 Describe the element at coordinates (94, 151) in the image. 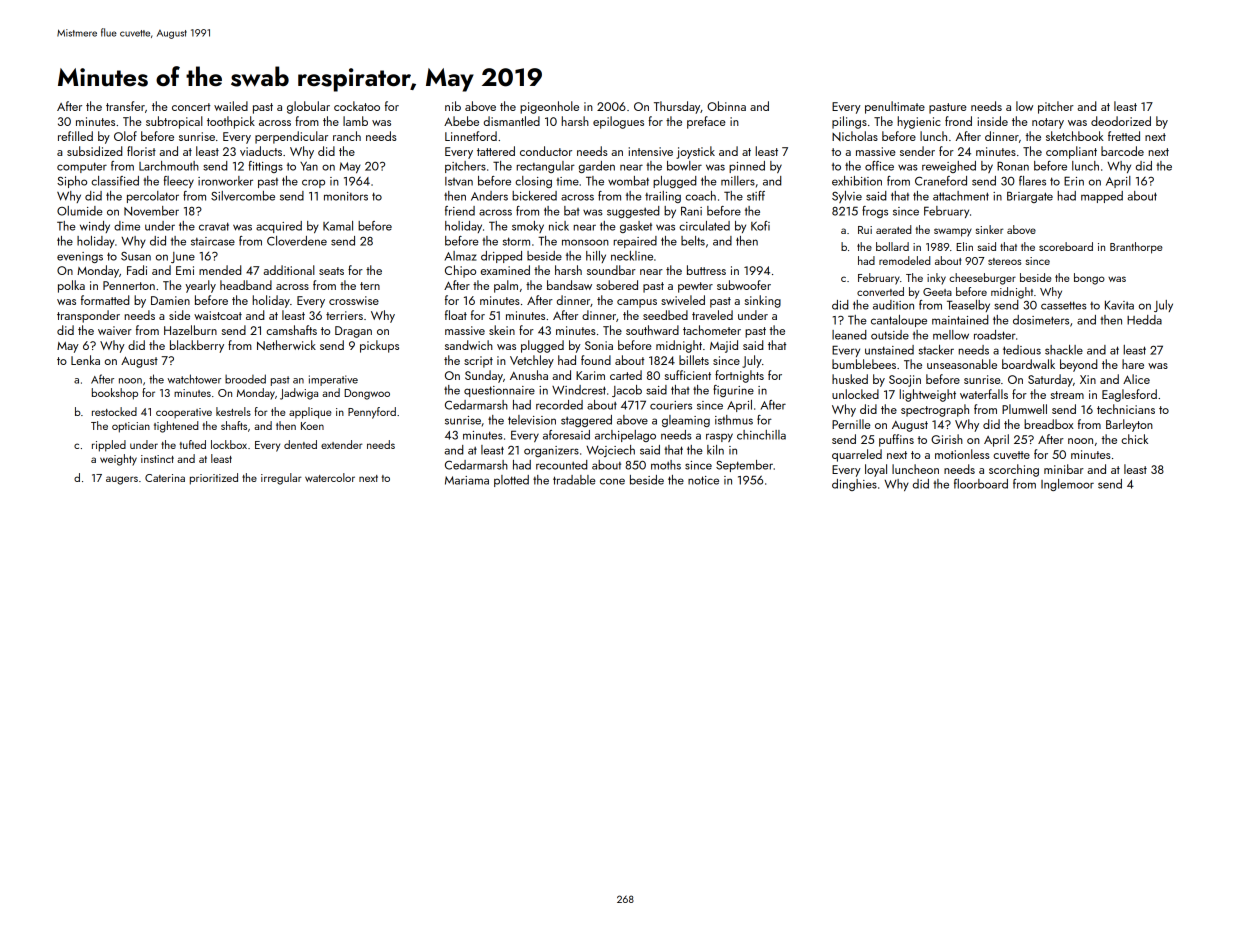

I see `subsidized` at that location.
